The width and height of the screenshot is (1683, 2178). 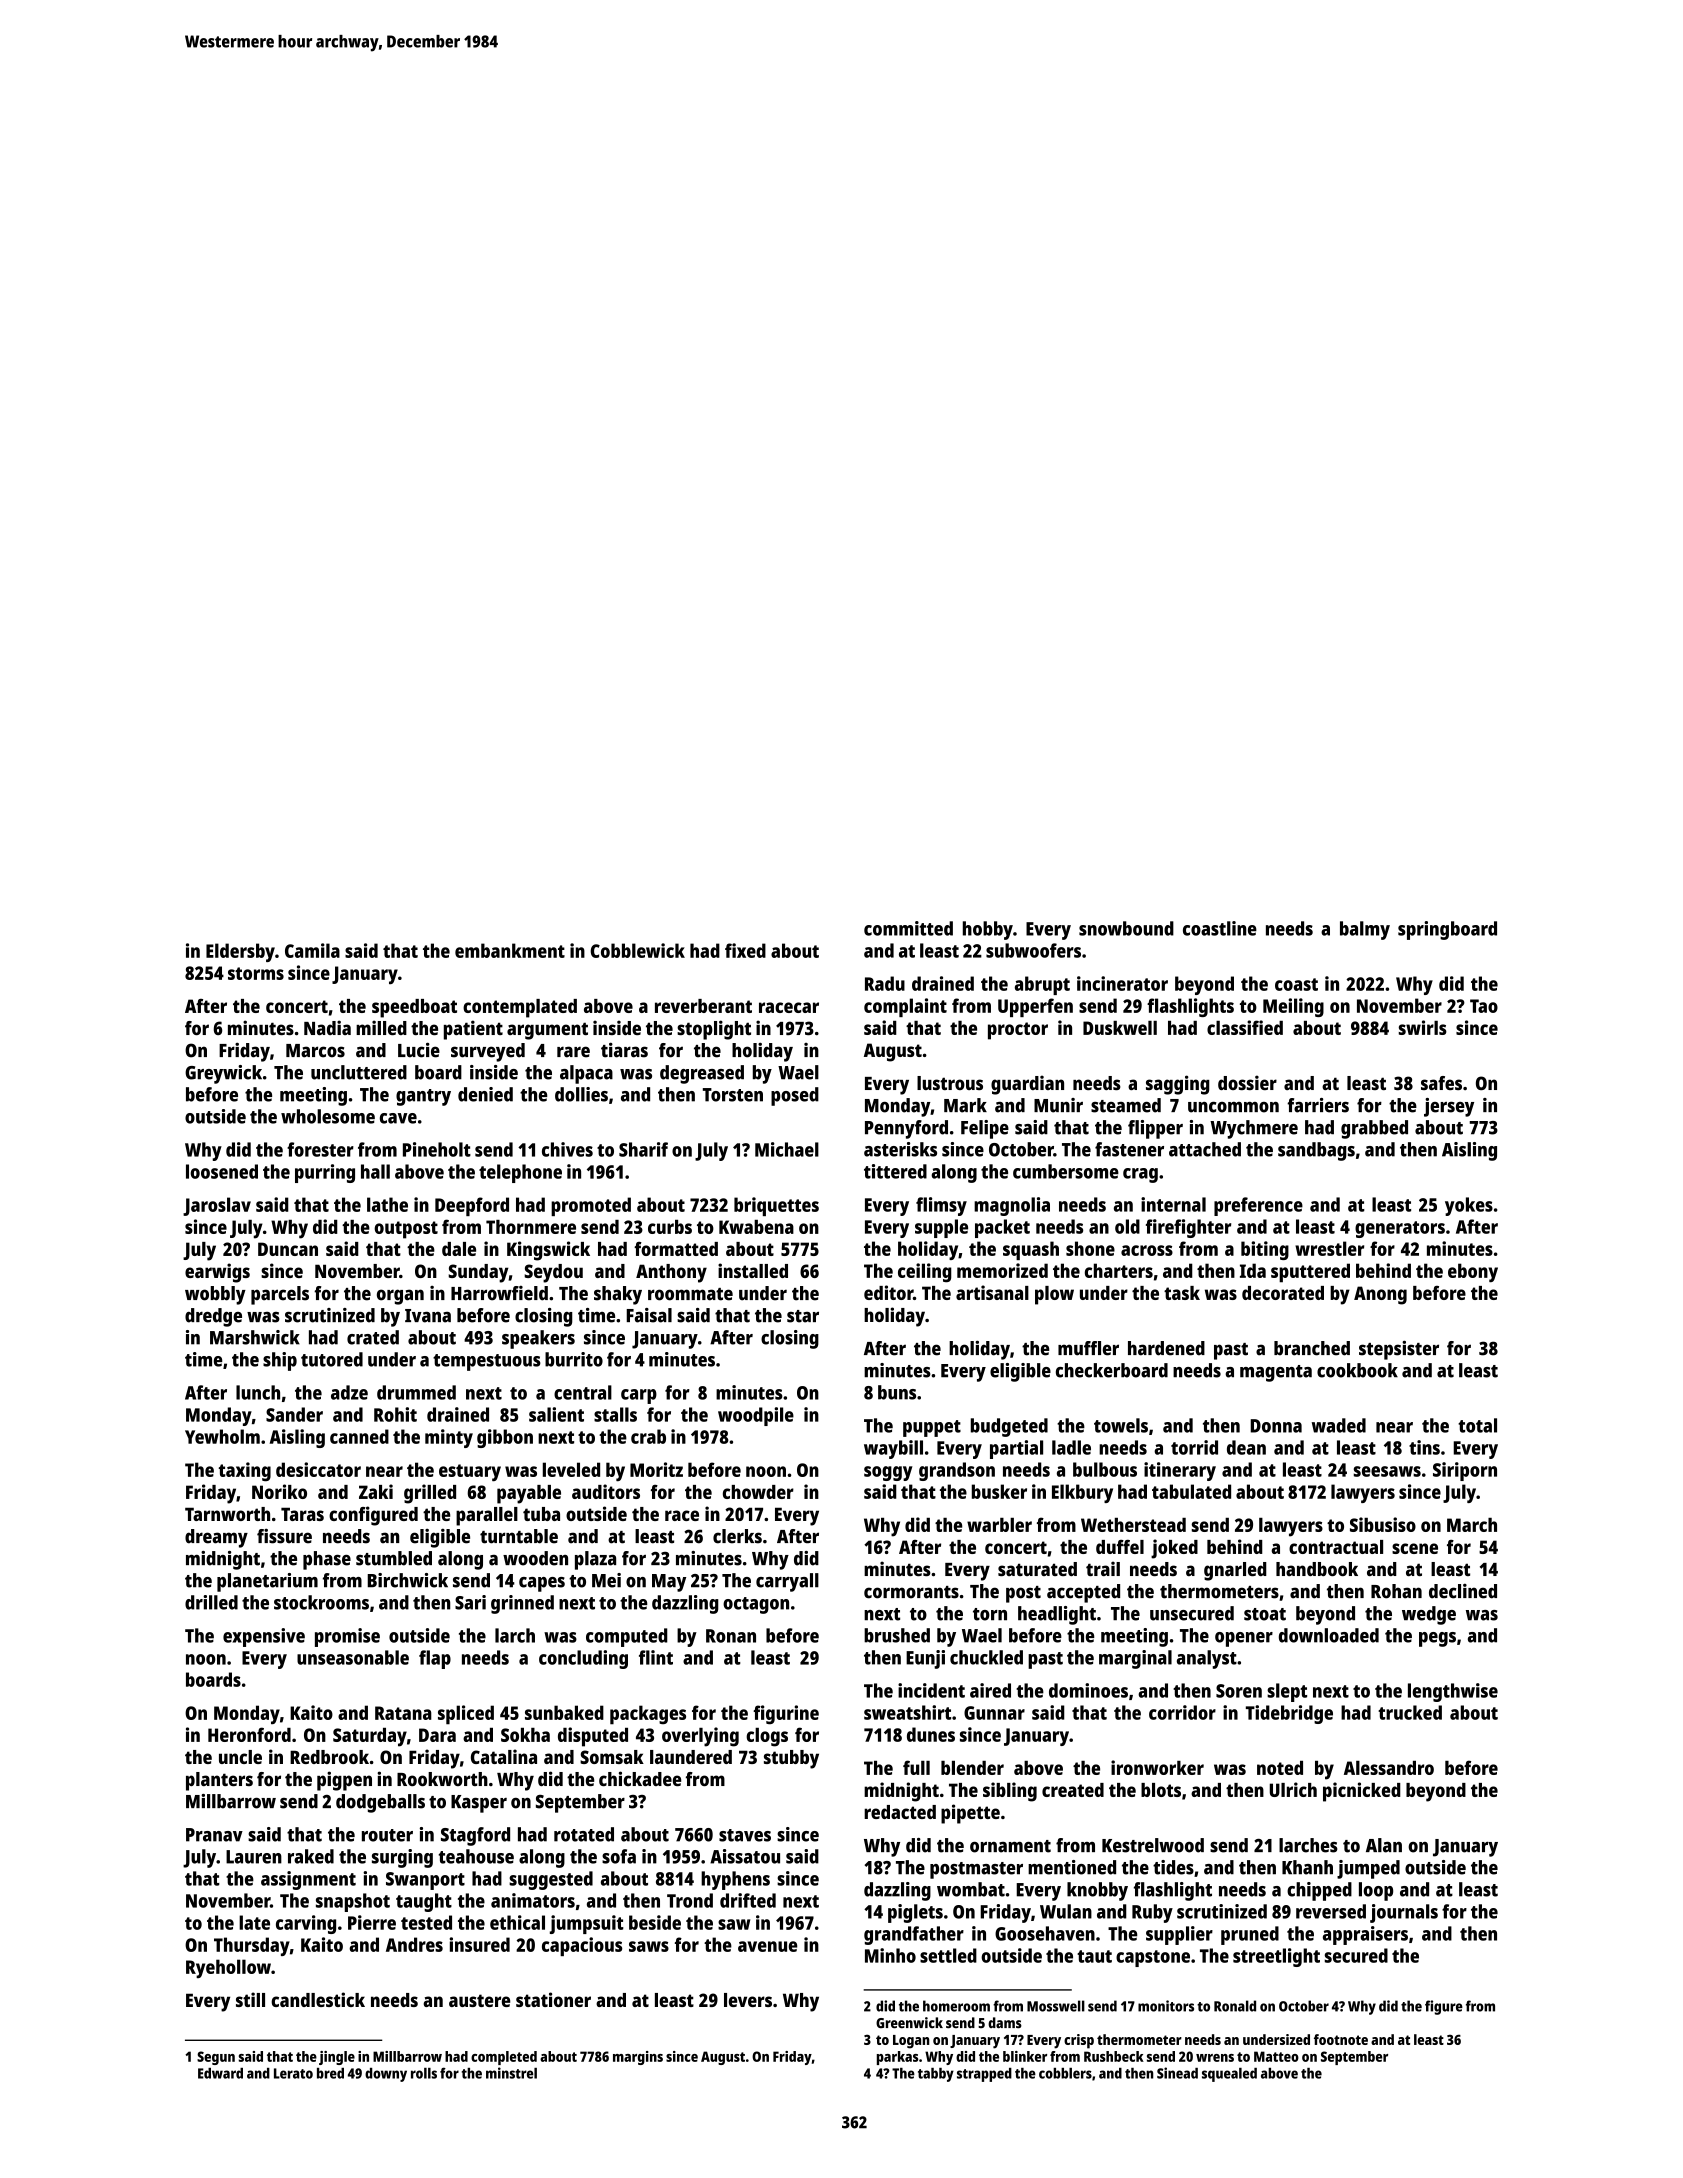 I want to click on decorated, so click(x=1283, y=1293).
